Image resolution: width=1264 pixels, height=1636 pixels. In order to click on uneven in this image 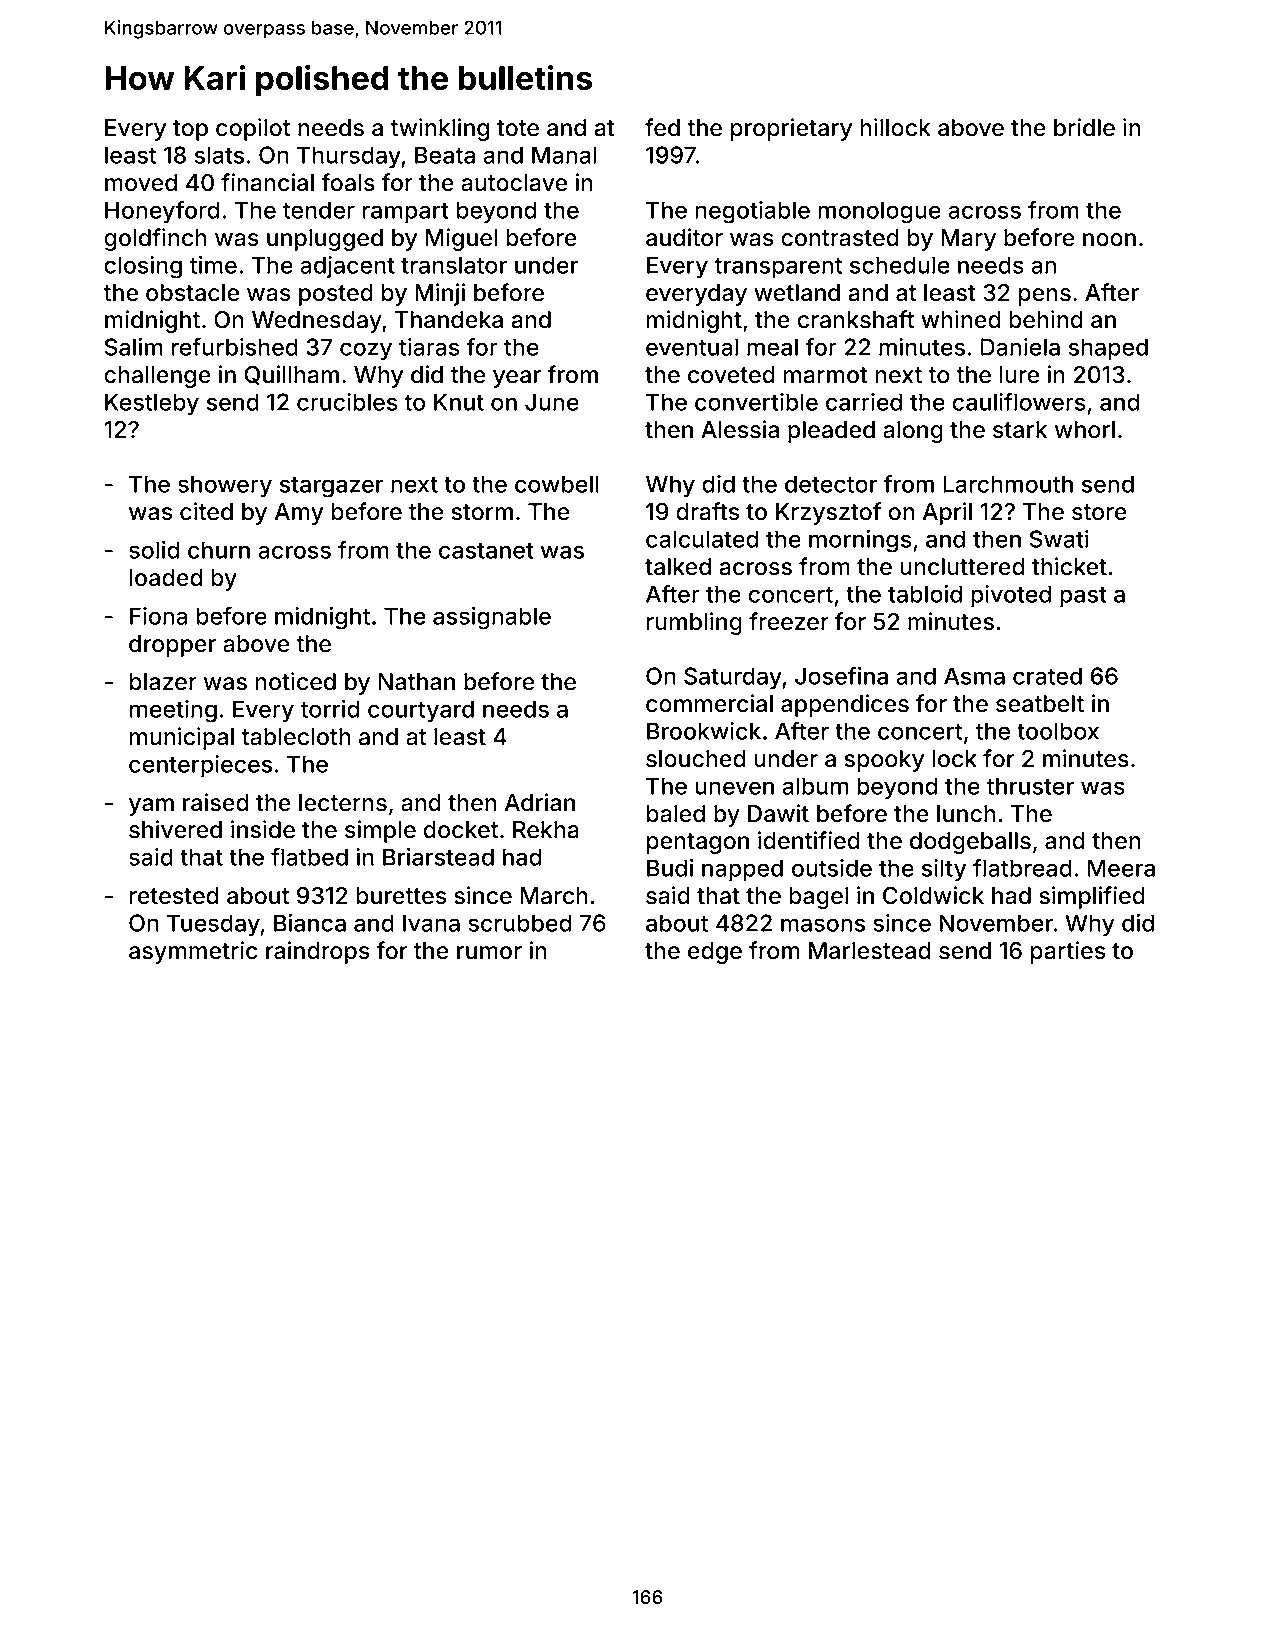, I will do `click(734, 788)`.
